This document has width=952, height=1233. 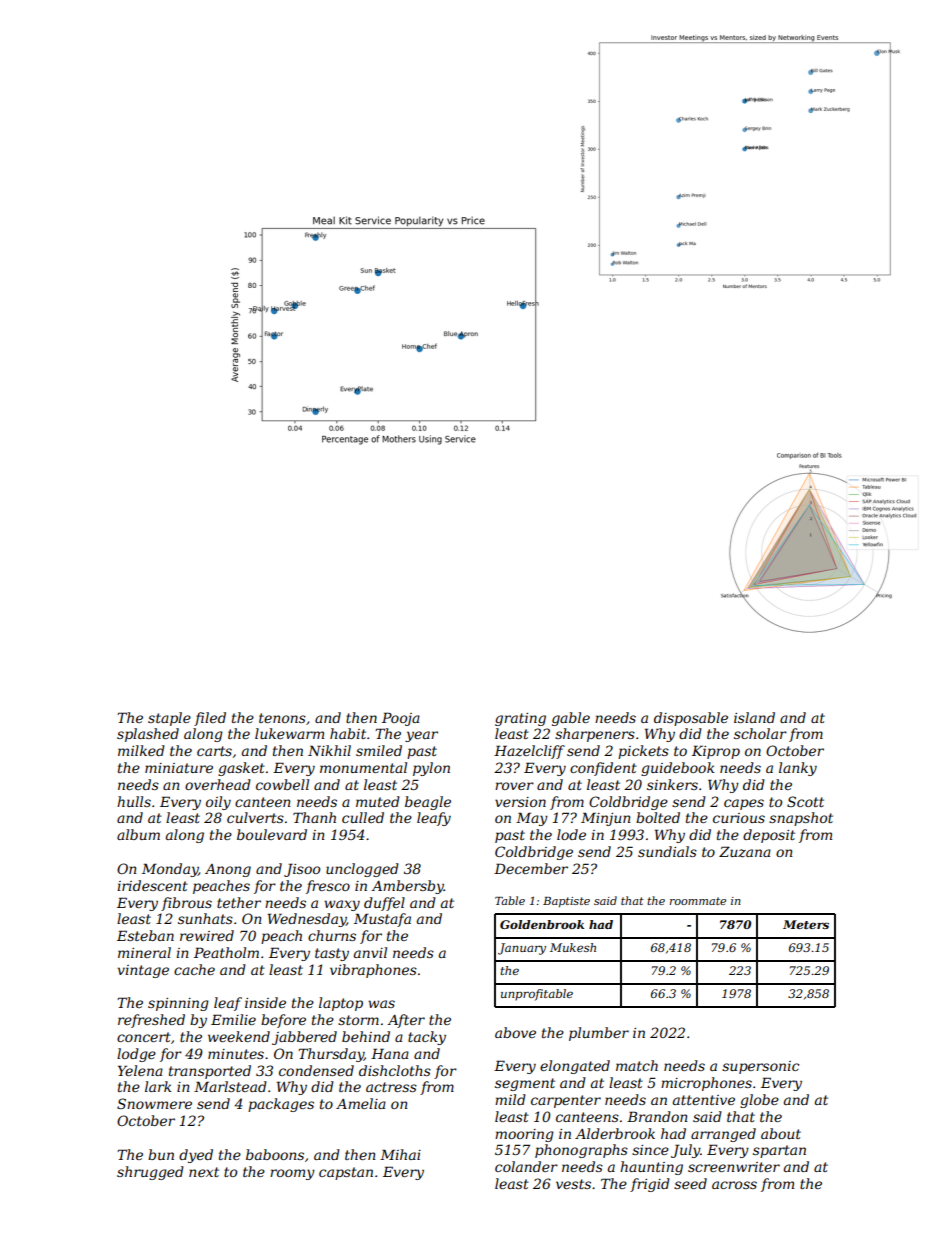 I want to click on Baptiste, so click(x=566, y=902).
